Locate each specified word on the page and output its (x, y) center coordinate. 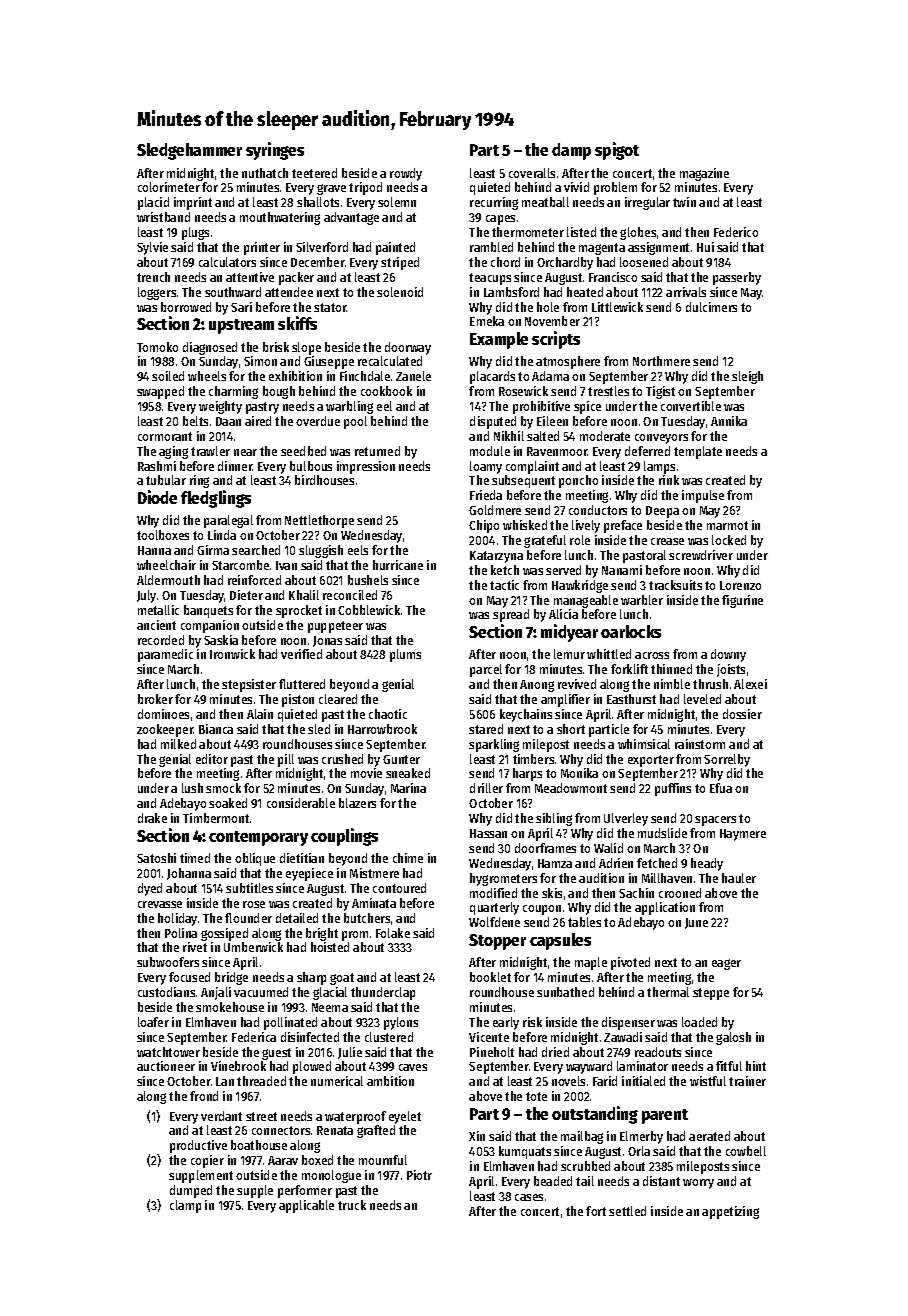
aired (258, 421)
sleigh (747, 377)
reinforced (254, 580)
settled (627, 1211)
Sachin (636, 893)
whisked (525, 525)
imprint (193, 203)
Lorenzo (740, 585)
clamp (185, 1206)
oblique (255, 859)
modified (493, 893)
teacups (490, 279)
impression (366, 467)
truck (352, 1205)
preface (623, 526)
